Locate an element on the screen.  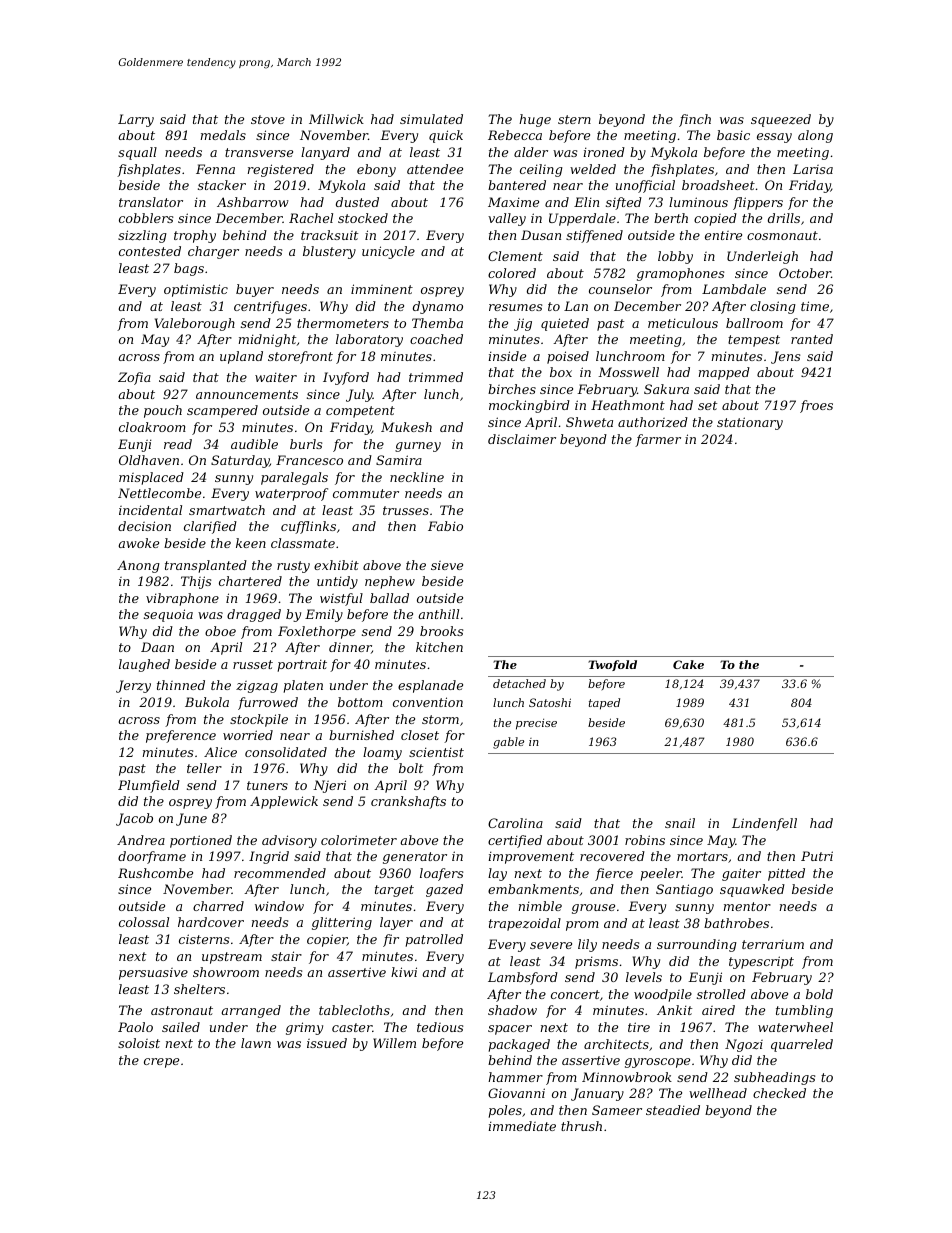
time is located at coordinates (815, 306).
